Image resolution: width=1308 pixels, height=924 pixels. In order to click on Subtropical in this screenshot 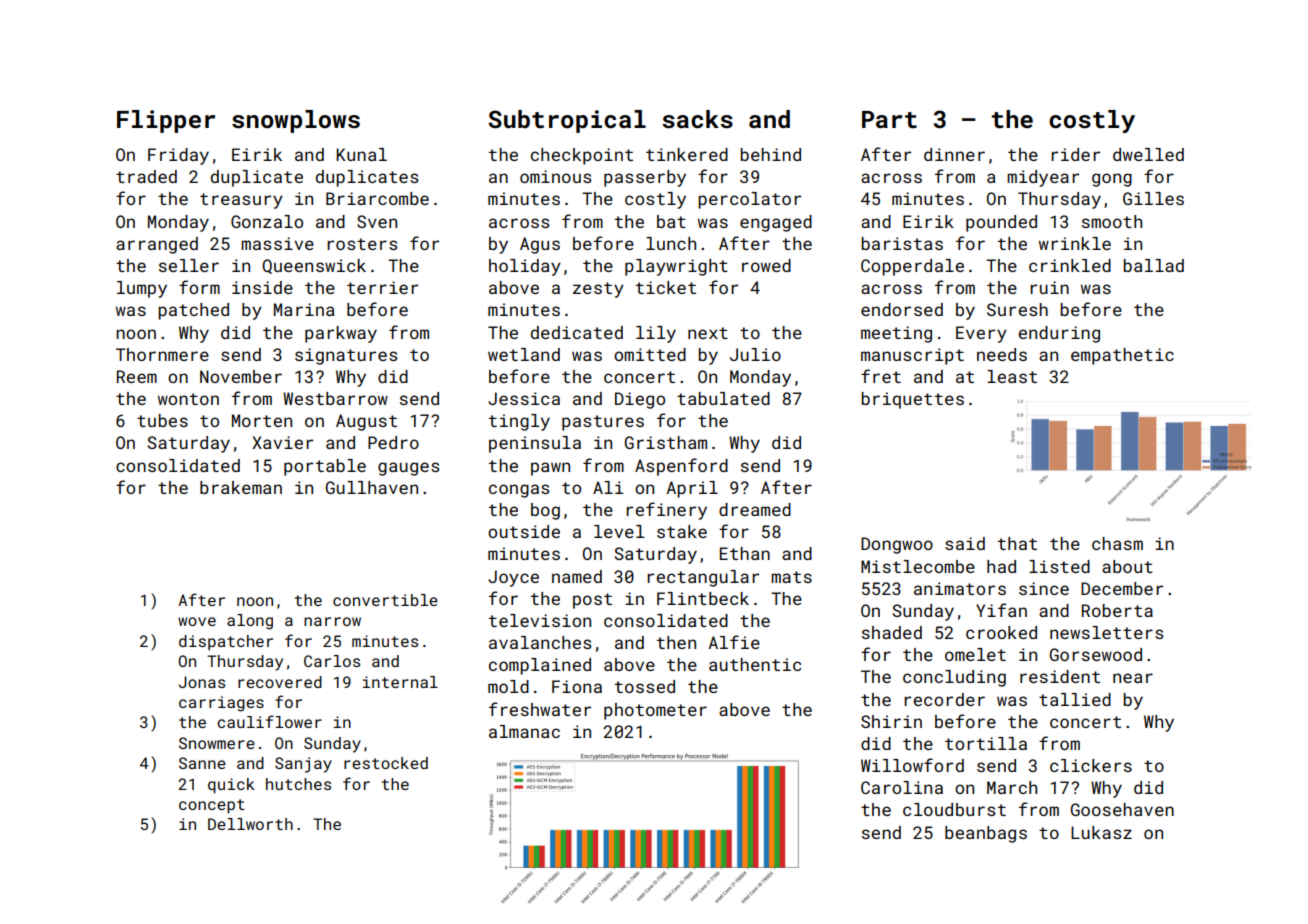, I will do `click(567, 121)`.
